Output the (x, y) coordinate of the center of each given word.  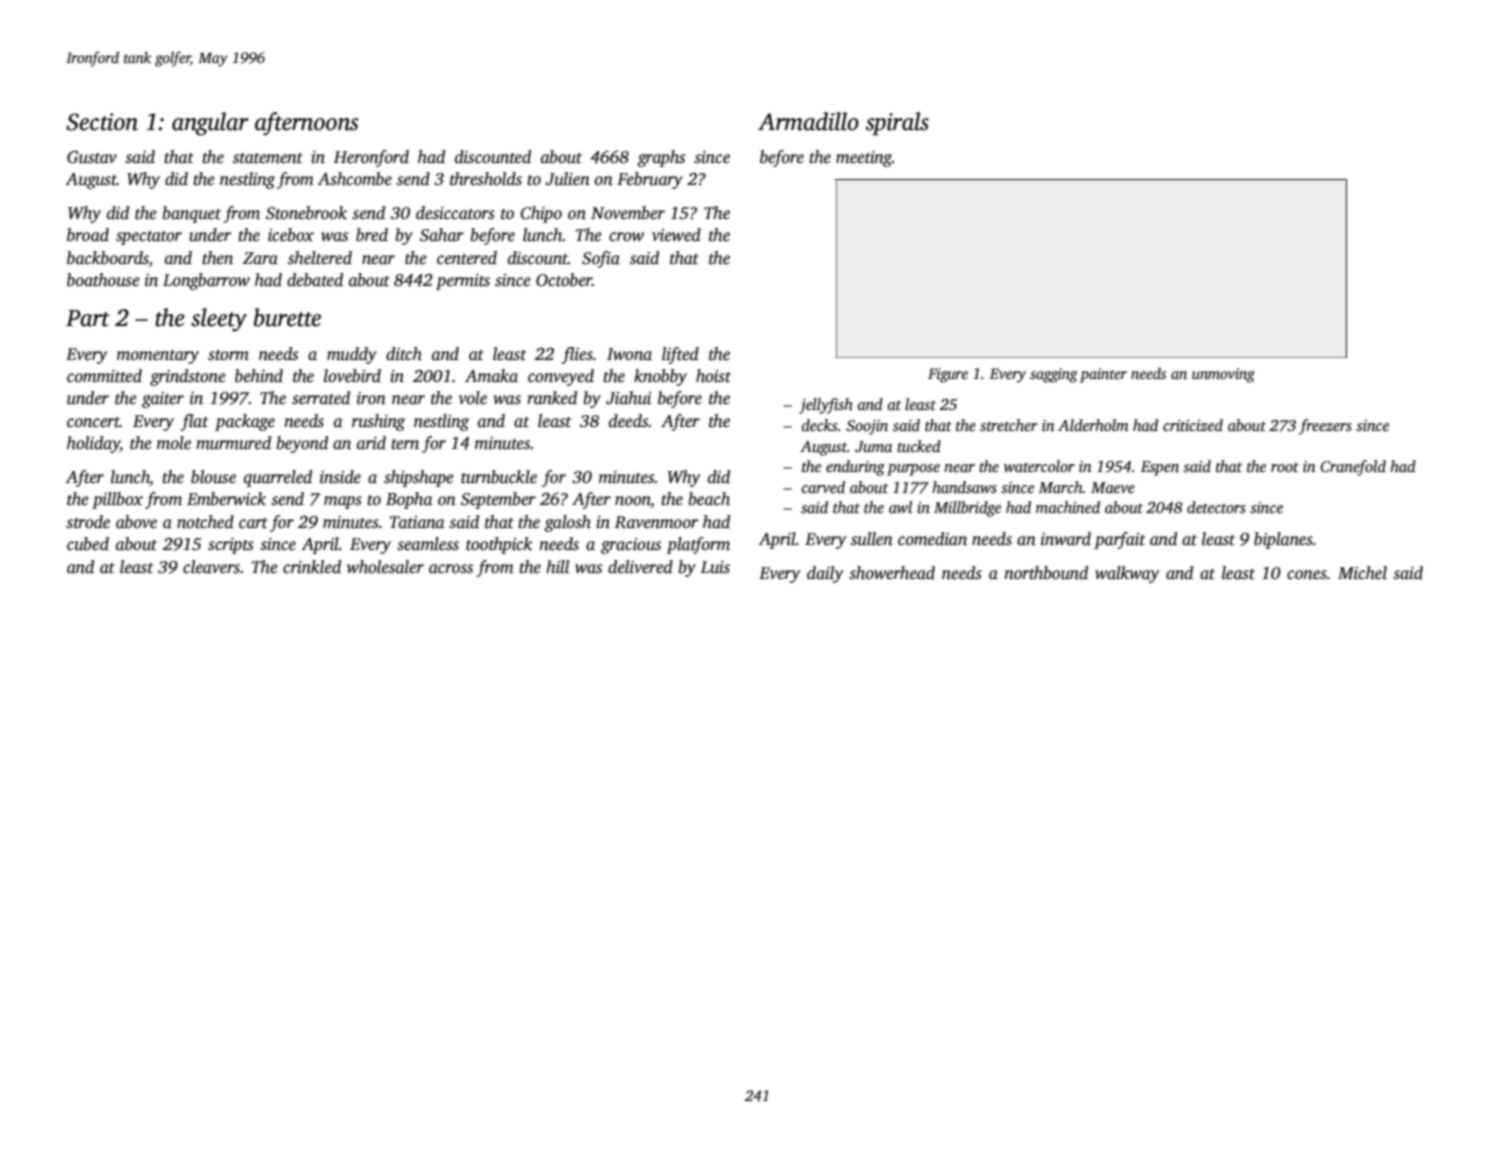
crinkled (312, 567)
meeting (864, 159)
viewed (676, 235)
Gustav (92, 157)
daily (825, 574)
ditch (404, 354)
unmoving (1223, 375)
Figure (948, 375)
